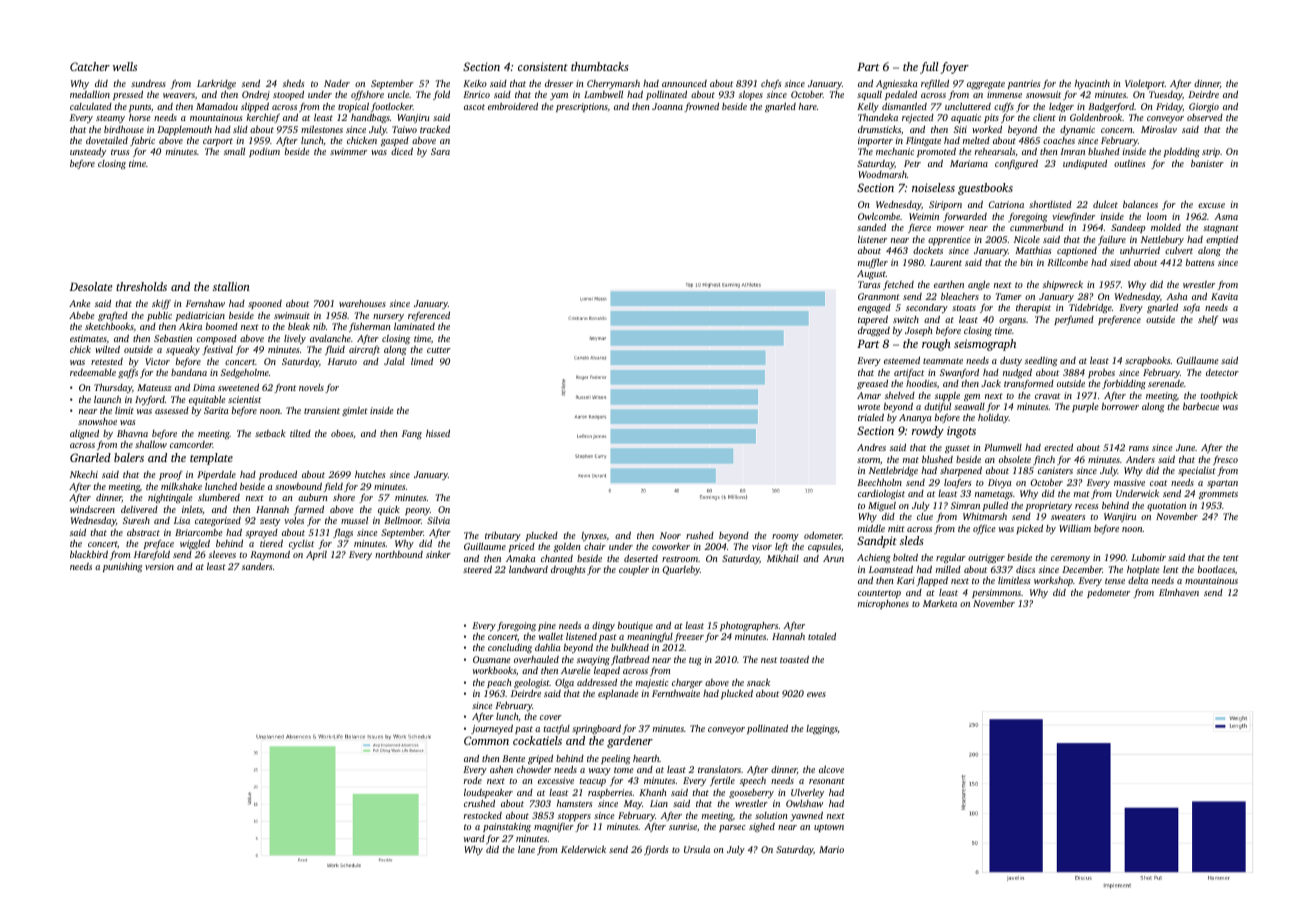 The height and width of the screenshot is (924, 1308). I want to click on podium, so click(264, 152).
